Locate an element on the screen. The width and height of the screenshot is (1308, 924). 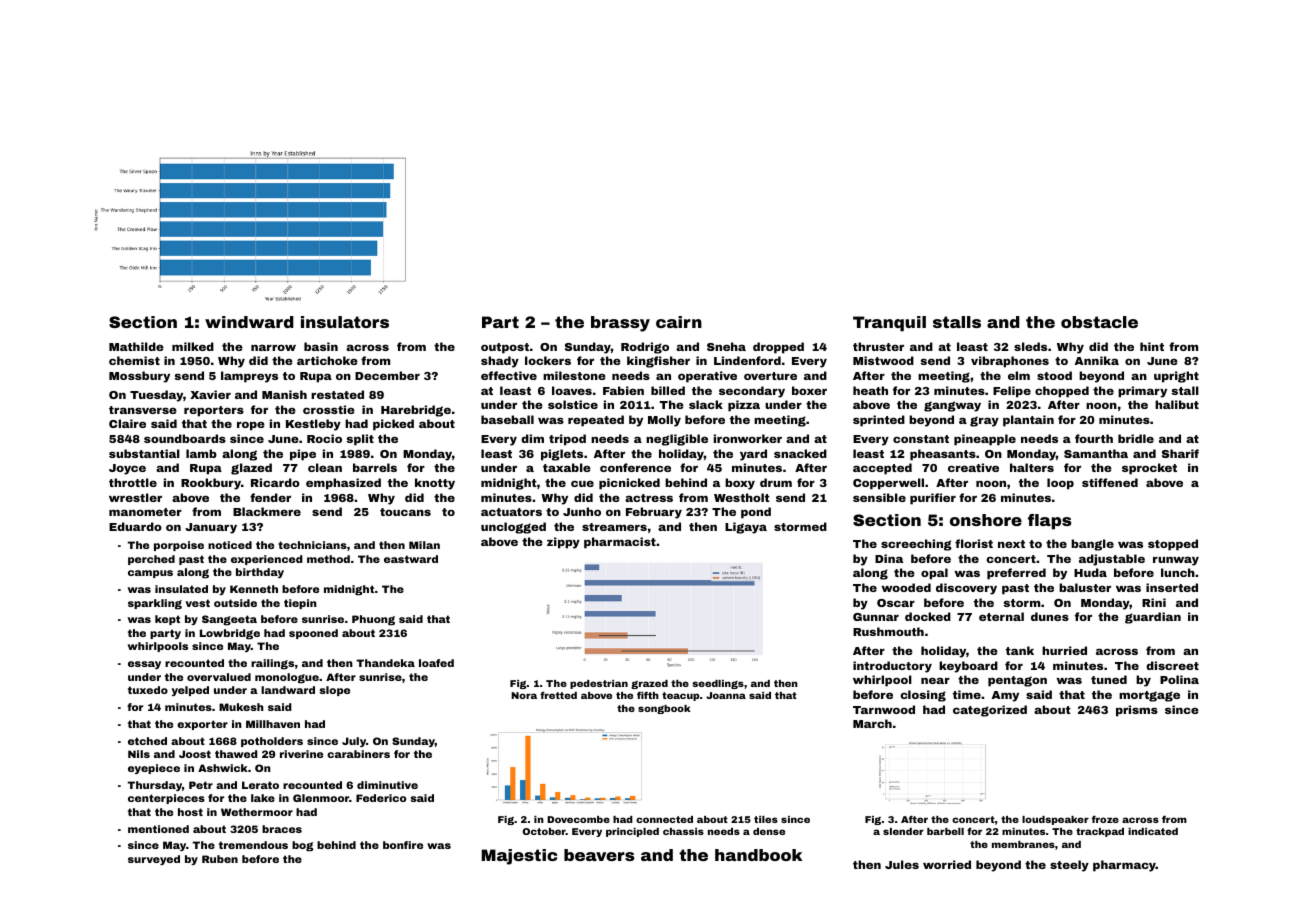
eastward is located at coordinates (411, 559).
